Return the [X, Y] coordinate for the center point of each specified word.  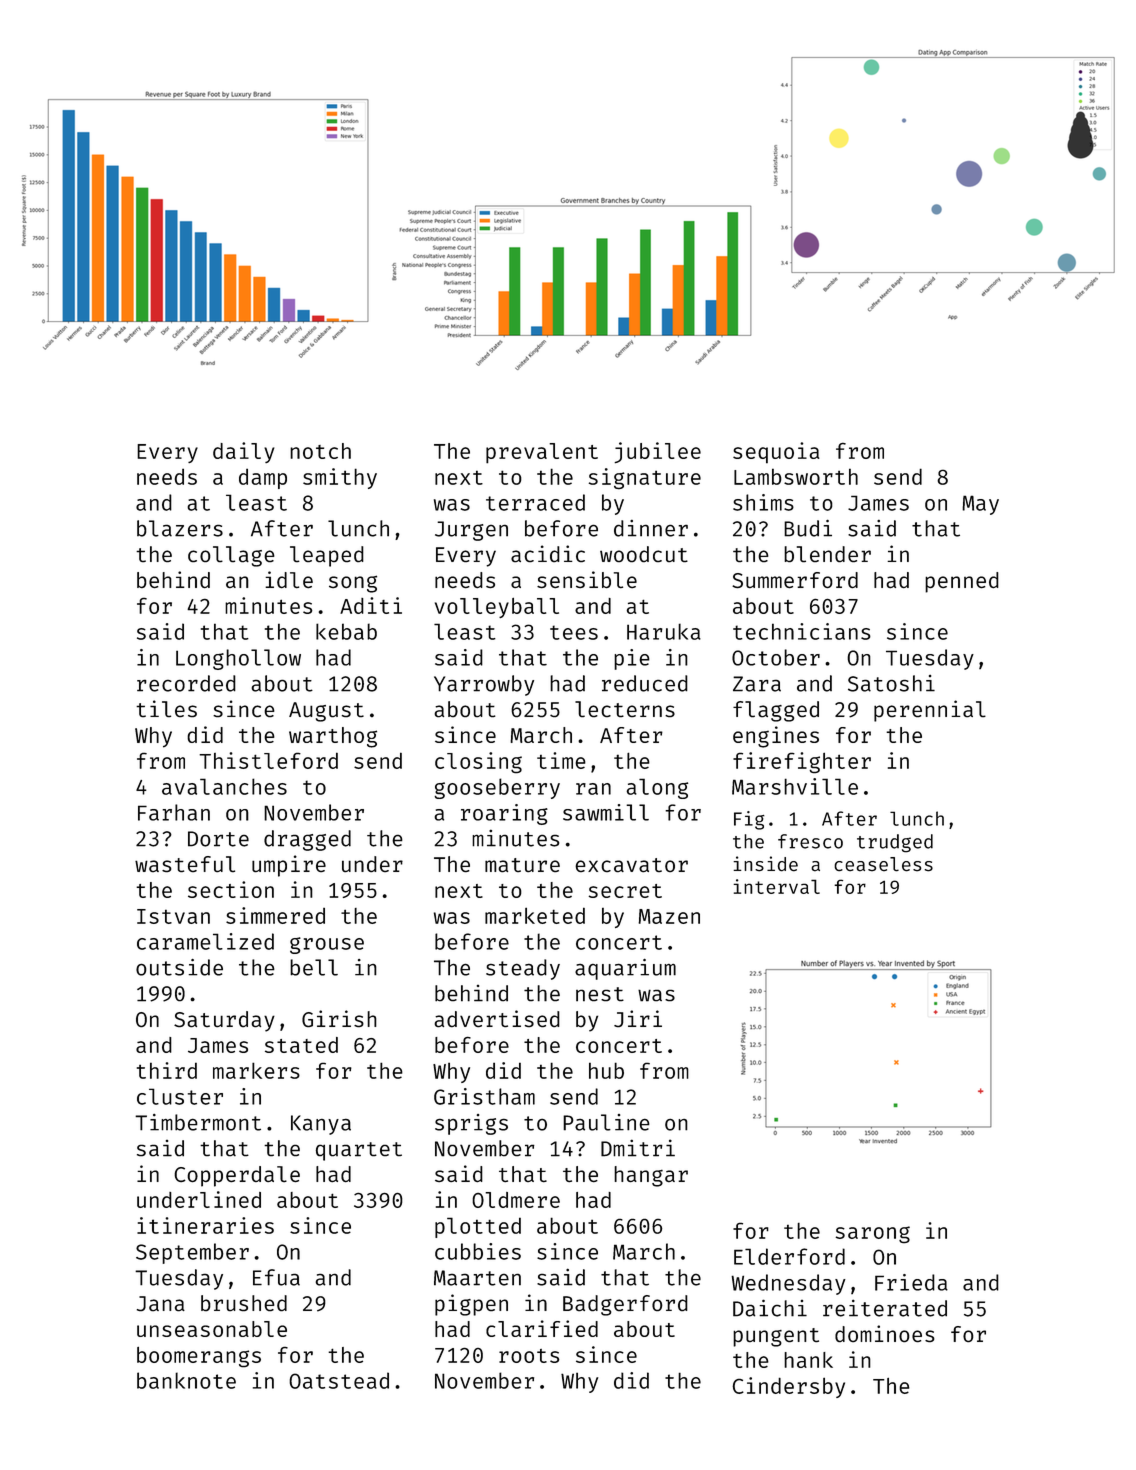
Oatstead [339, 1380]
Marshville [795, 786]
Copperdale [237, 1176]
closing [478, 762]
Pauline [606, 1122]
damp [263, 478]
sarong [872, 1234]
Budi [808, 528]
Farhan [174, 812]
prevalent [542, 453]
